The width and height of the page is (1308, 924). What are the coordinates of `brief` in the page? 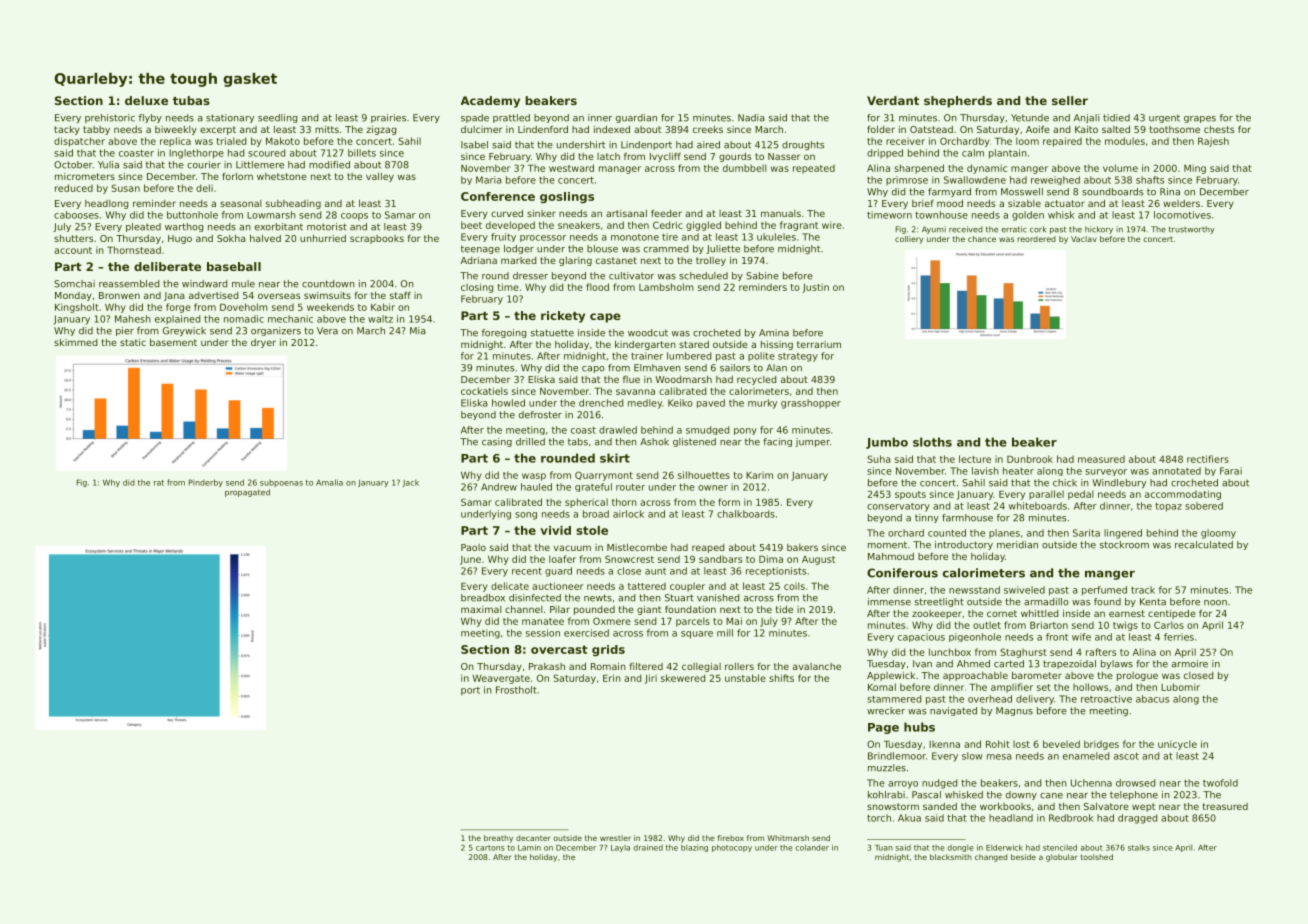 It's located at (923, 203).
